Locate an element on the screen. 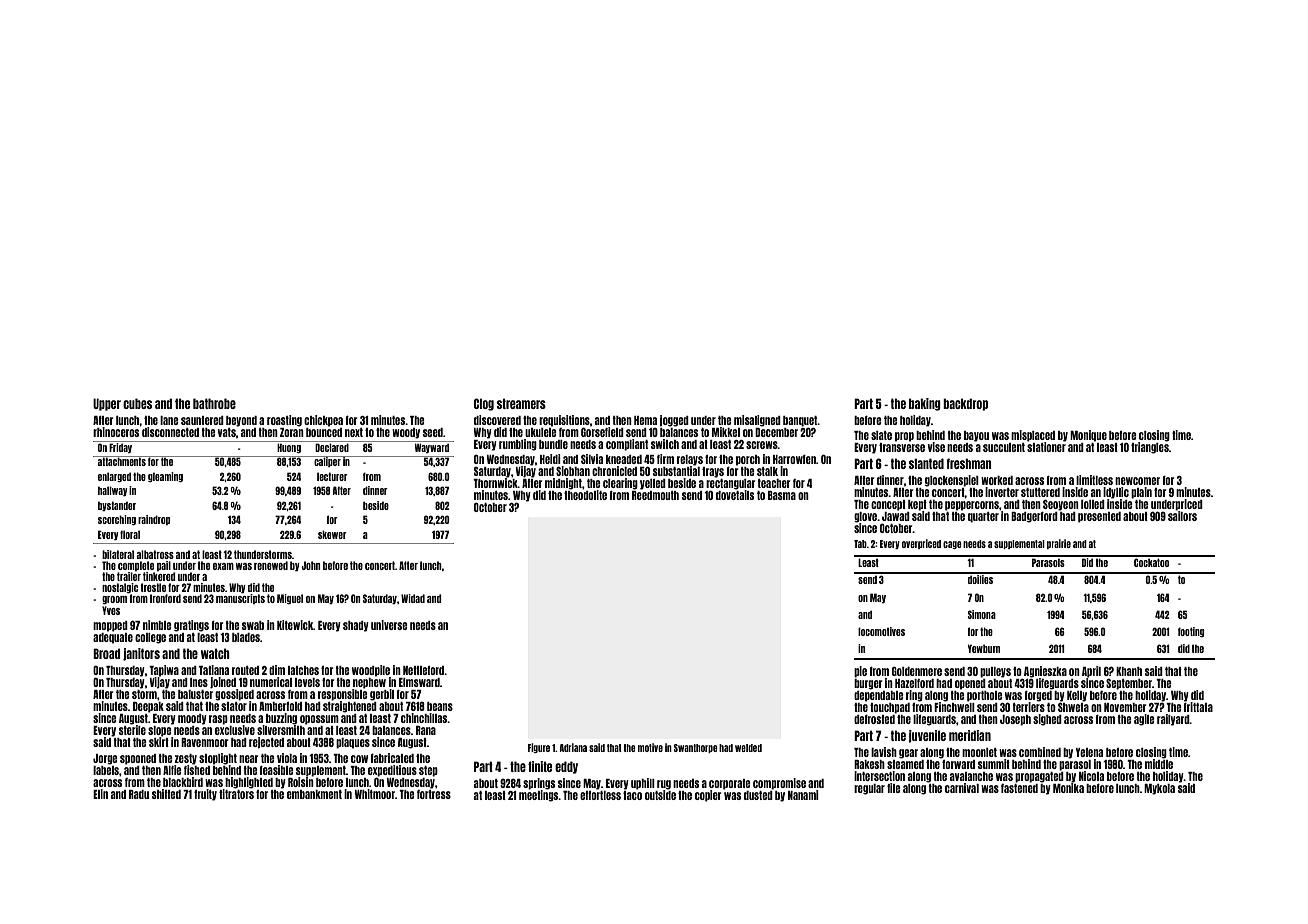 Image resolution: width=1308 pixels, height=924 pixels. backdrop is located at coordinates (965, 404).
